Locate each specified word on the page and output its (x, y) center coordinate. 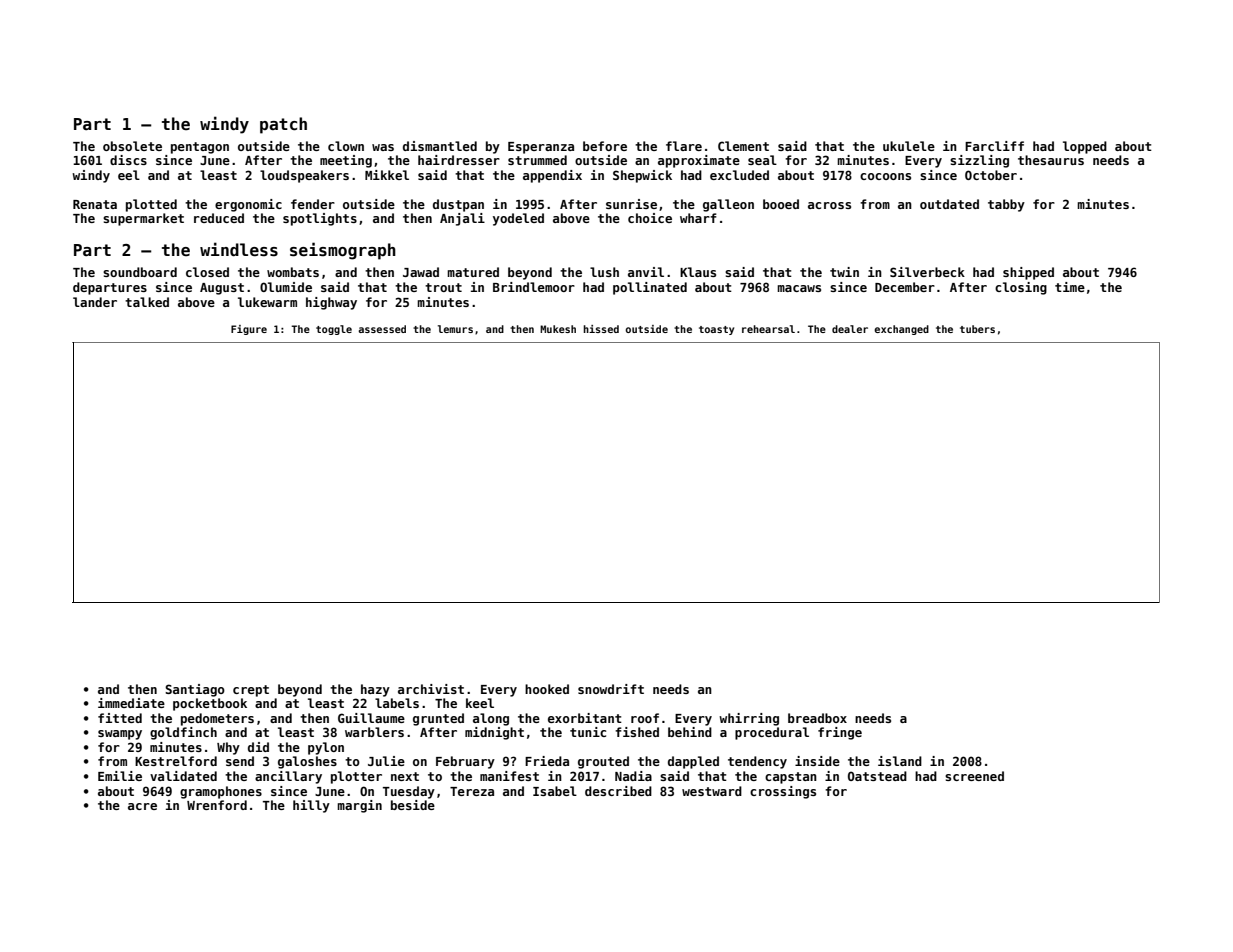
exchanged (901, 330)
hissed (601, 329)
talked (147, 302)
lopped (1085, 147)
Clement (743, 146)
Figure (249, 330)
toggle (334, 330)
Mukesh (558, 329)
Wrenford (217, 805)
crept (251, 691)
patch (283, 125)
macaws (799, 288)
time (1070, 287)
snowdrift (611, 689)
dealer (850, 329)
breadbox (817, 718)
